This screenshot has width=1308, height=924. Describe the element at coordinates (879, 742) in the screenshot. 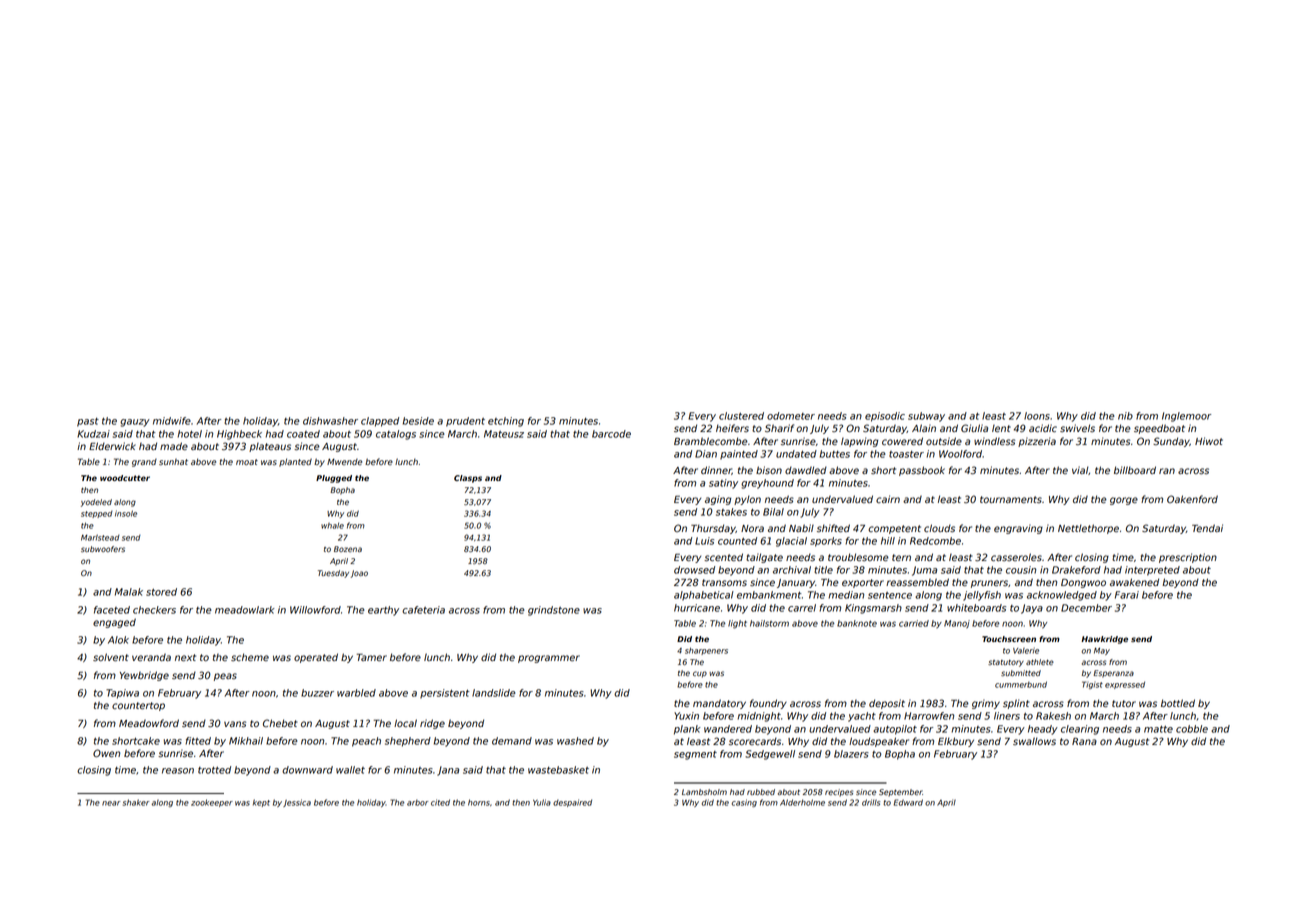

I see `loudspeaker` at that location.
